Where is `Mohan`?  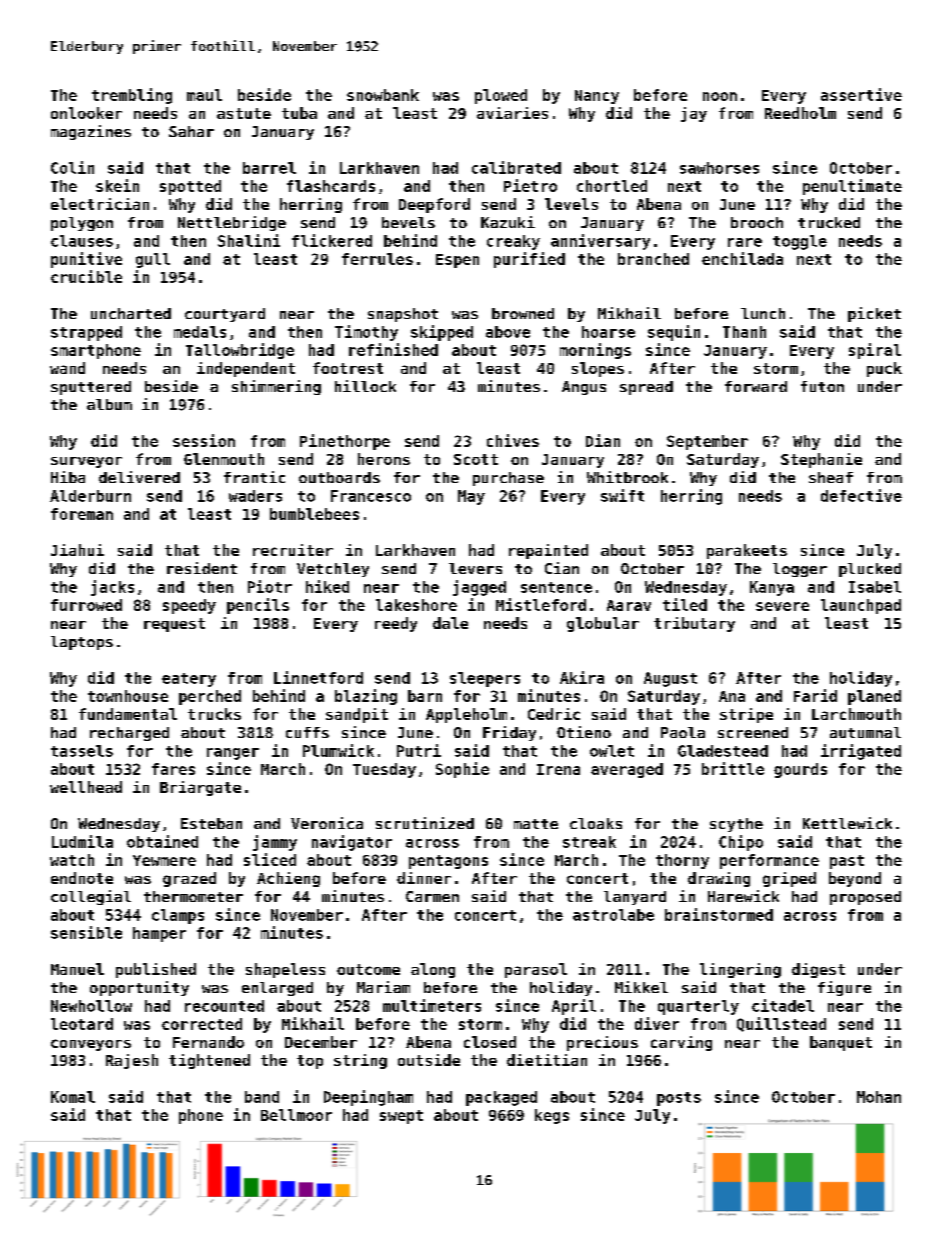 Mohan is located at coordinates (879, 1097).
